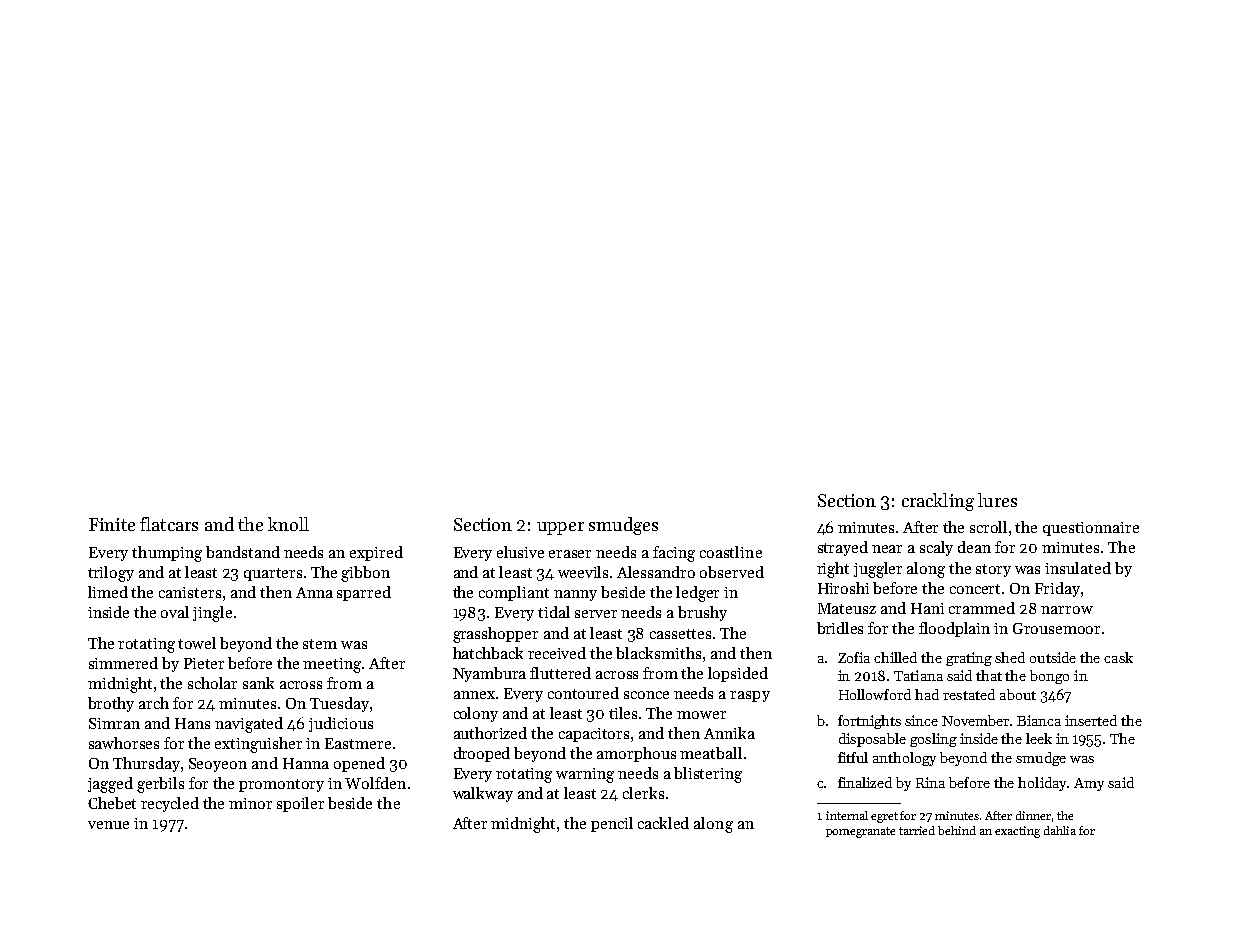 The width and height of the screenshot is (1233, 952). I want to click on limed, so click(108, 592).
